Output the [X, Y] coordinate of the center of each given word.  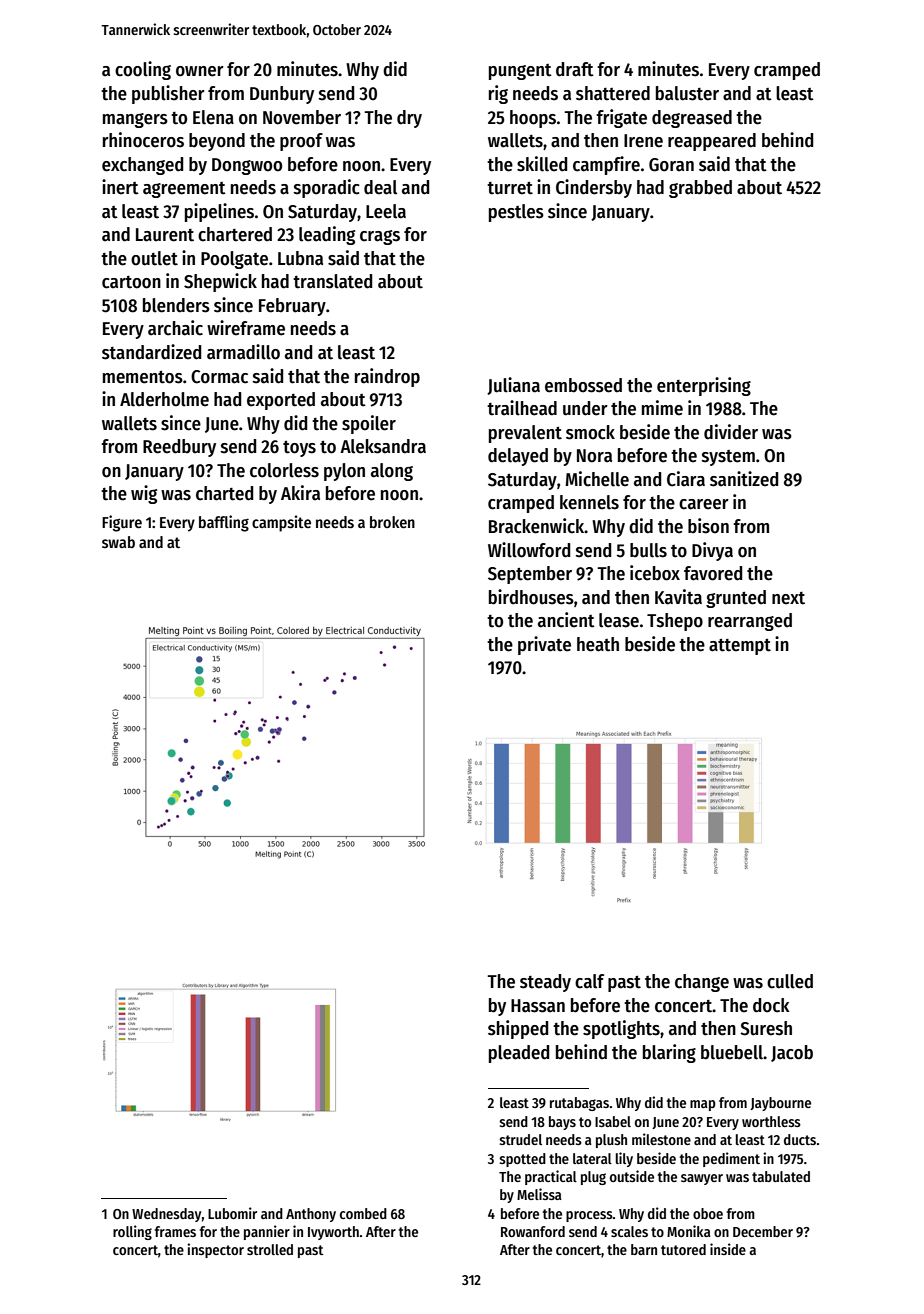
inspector [215, 1250]
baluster [687, 93]
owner [200, 71]
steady [545, 983]
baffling [224, 523]
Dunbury [282, 95]
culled [790, 981]
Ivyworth [333, 1233]
